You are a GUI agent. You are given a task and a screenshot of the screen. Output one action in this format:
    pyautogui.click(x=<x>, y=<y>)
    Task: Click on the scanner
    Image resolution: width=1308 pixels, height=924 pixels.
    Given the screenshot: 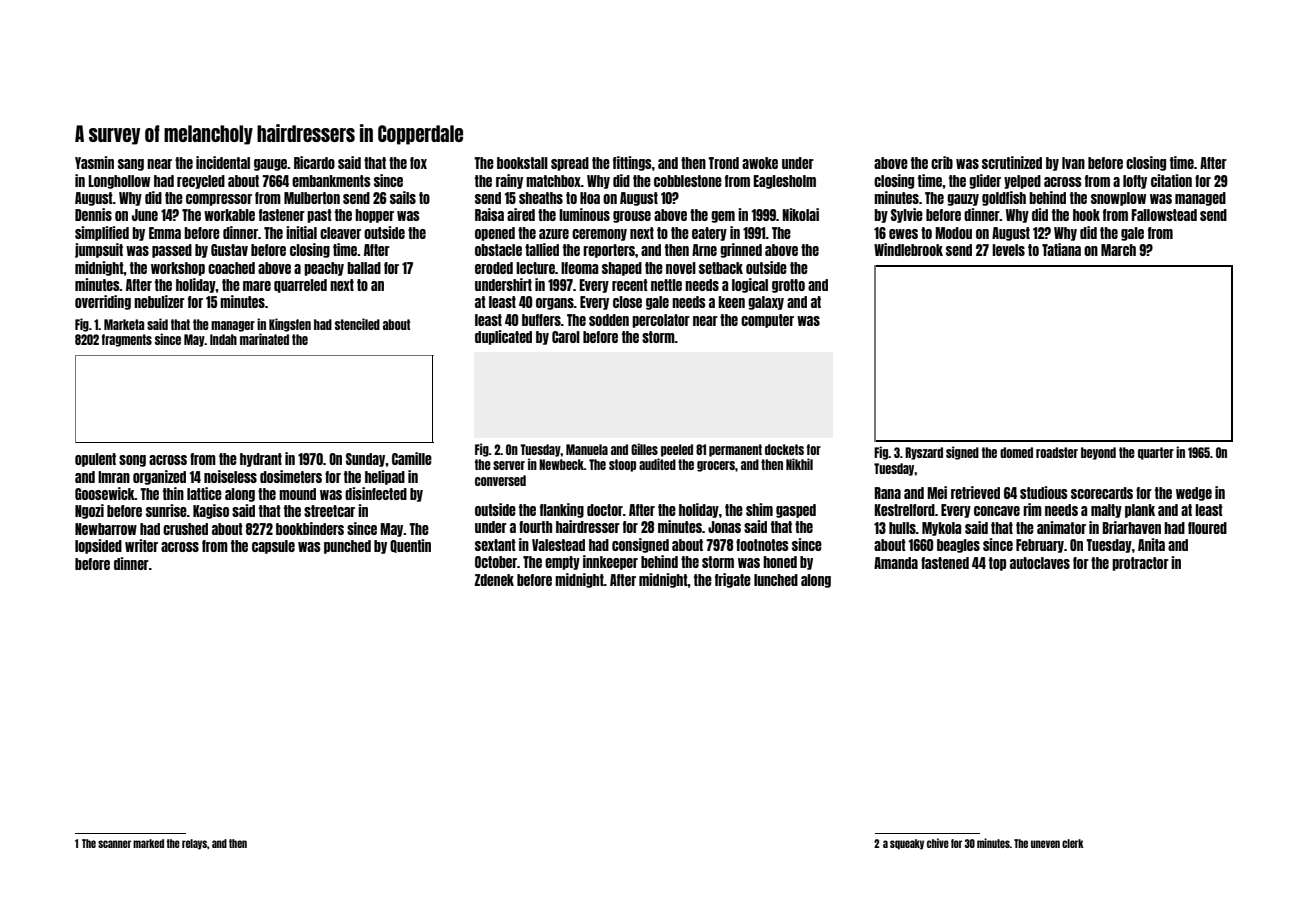 What is the action you would take?
    pyautogui.click(x=114, y=844)
